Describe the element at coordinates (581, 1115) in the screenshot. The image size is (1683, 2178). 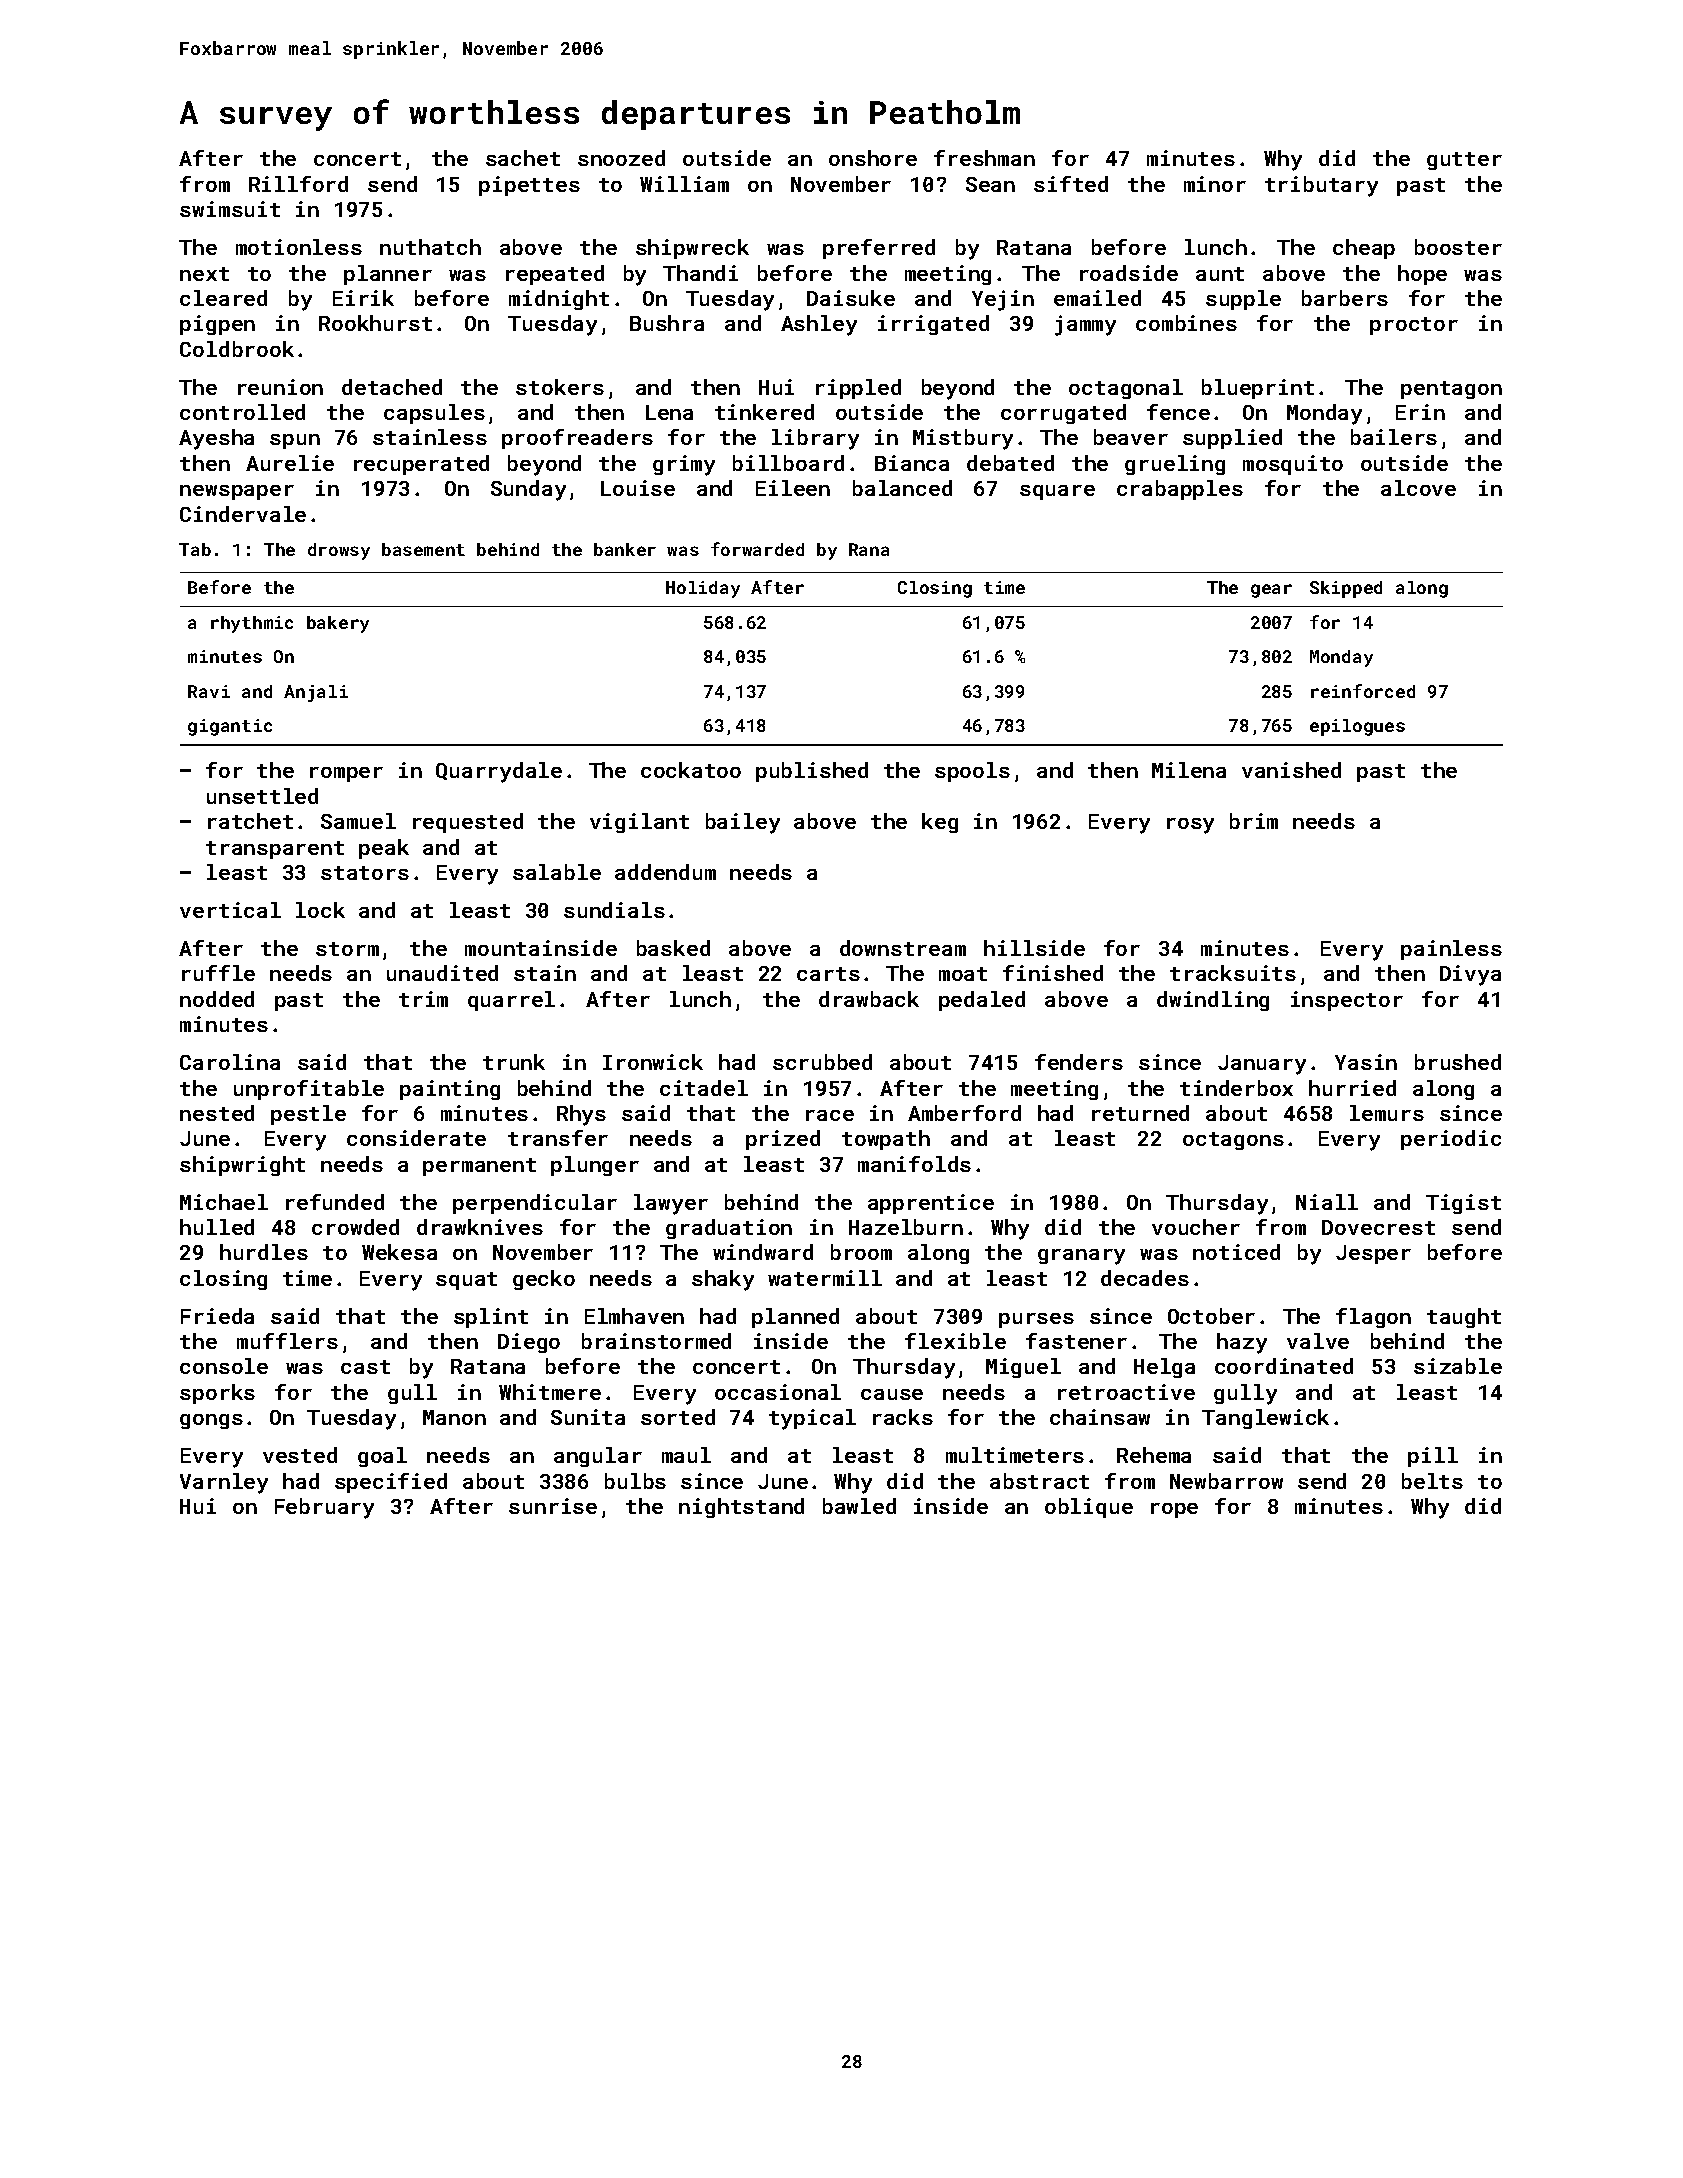
I see `Rhys` at that location.
